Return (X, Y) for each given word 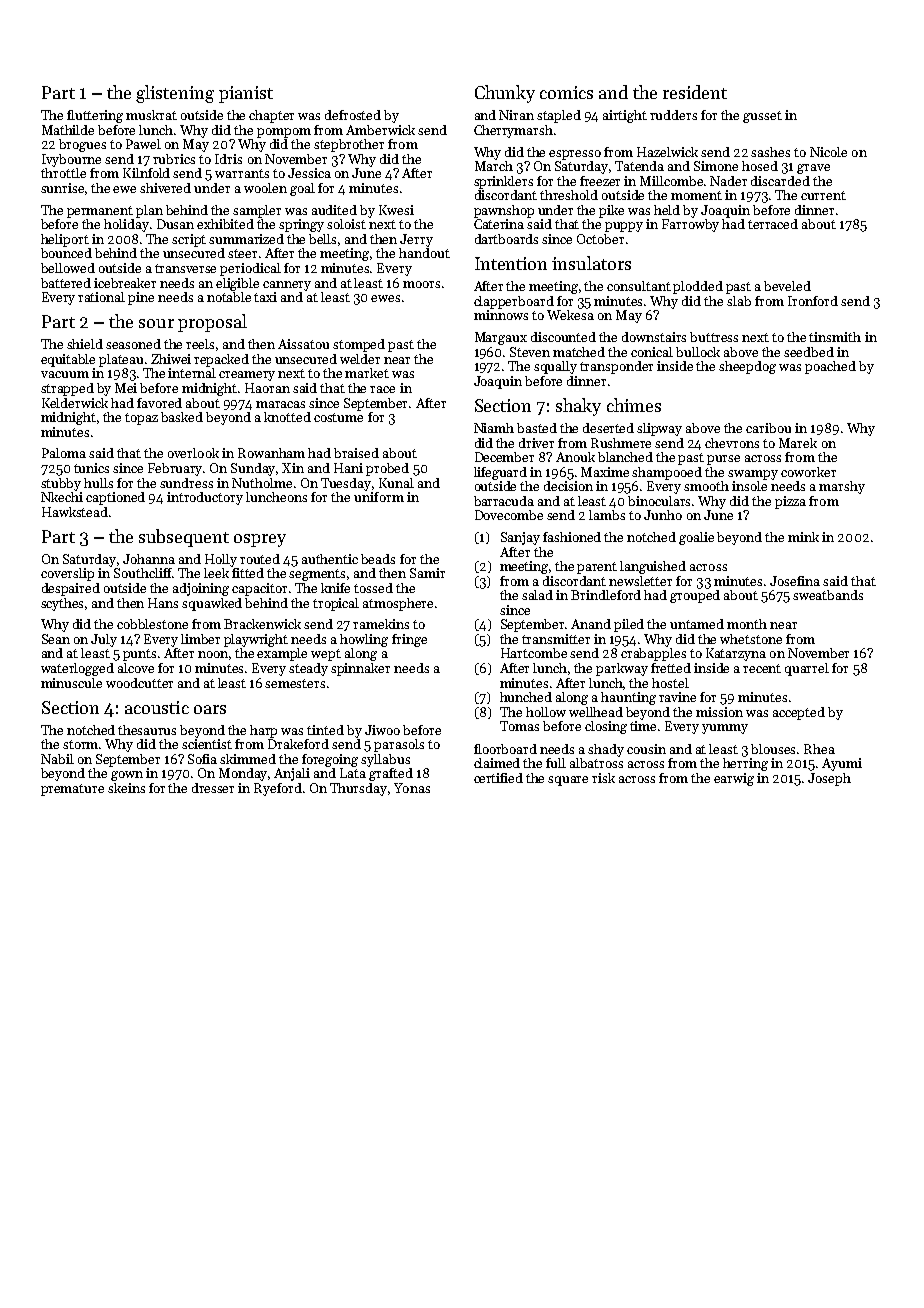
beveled (787, 286)
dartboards (506, 239)
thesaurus (147, 730)
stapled (559, 116)
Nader (728, 181)
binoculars (659, 501)
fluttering (95, 116)
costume (338, 417)
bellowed (68, 268)
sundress (186, 483)
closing (606, 727)
